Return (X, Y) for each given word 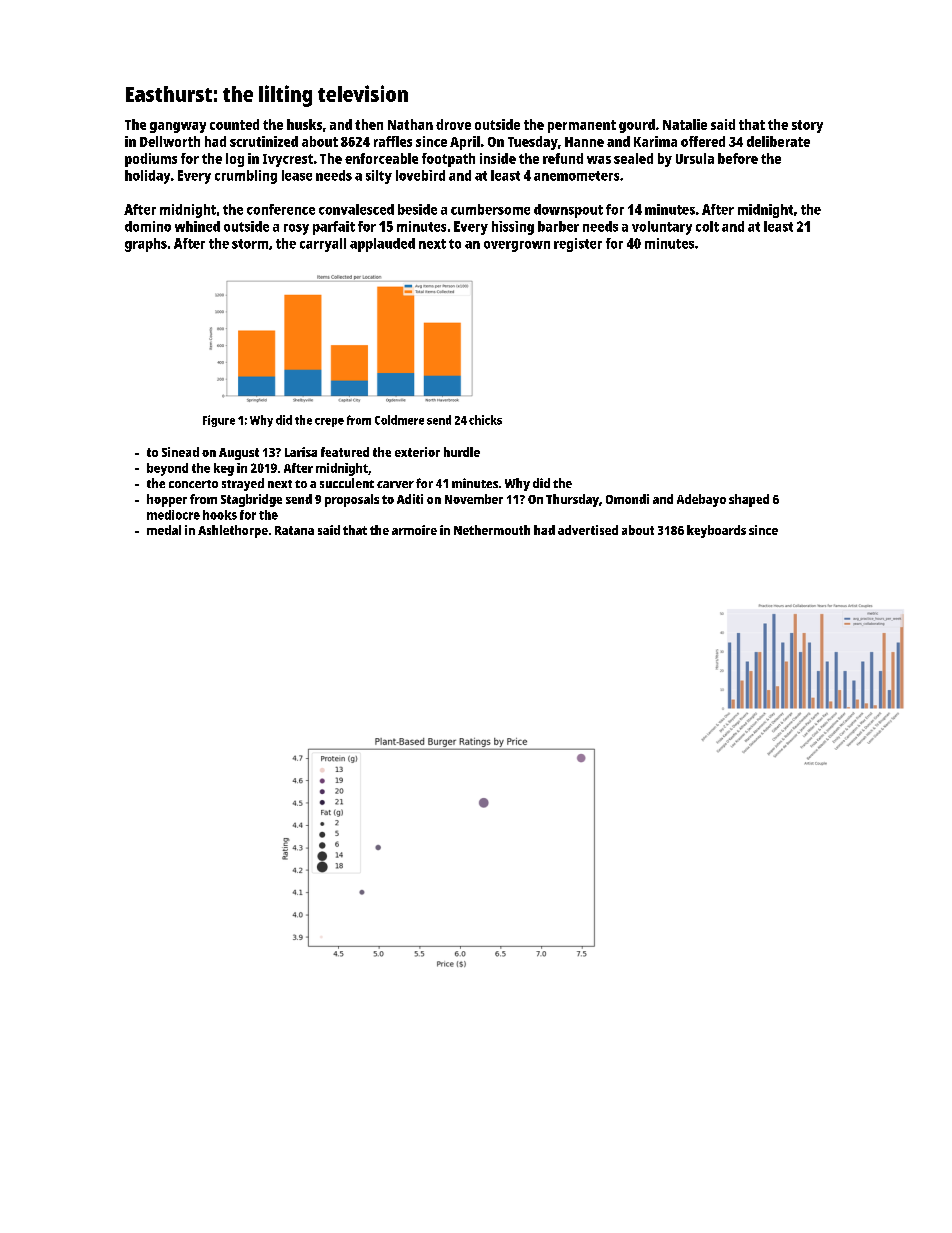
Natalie (685, 124)
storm (250, 244)
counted (234, 124)
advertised (588, 530)
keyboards (716, 531)
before (738, 158)
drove (453, 124)
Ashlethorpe (233, 531)
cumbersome (490, 209)
